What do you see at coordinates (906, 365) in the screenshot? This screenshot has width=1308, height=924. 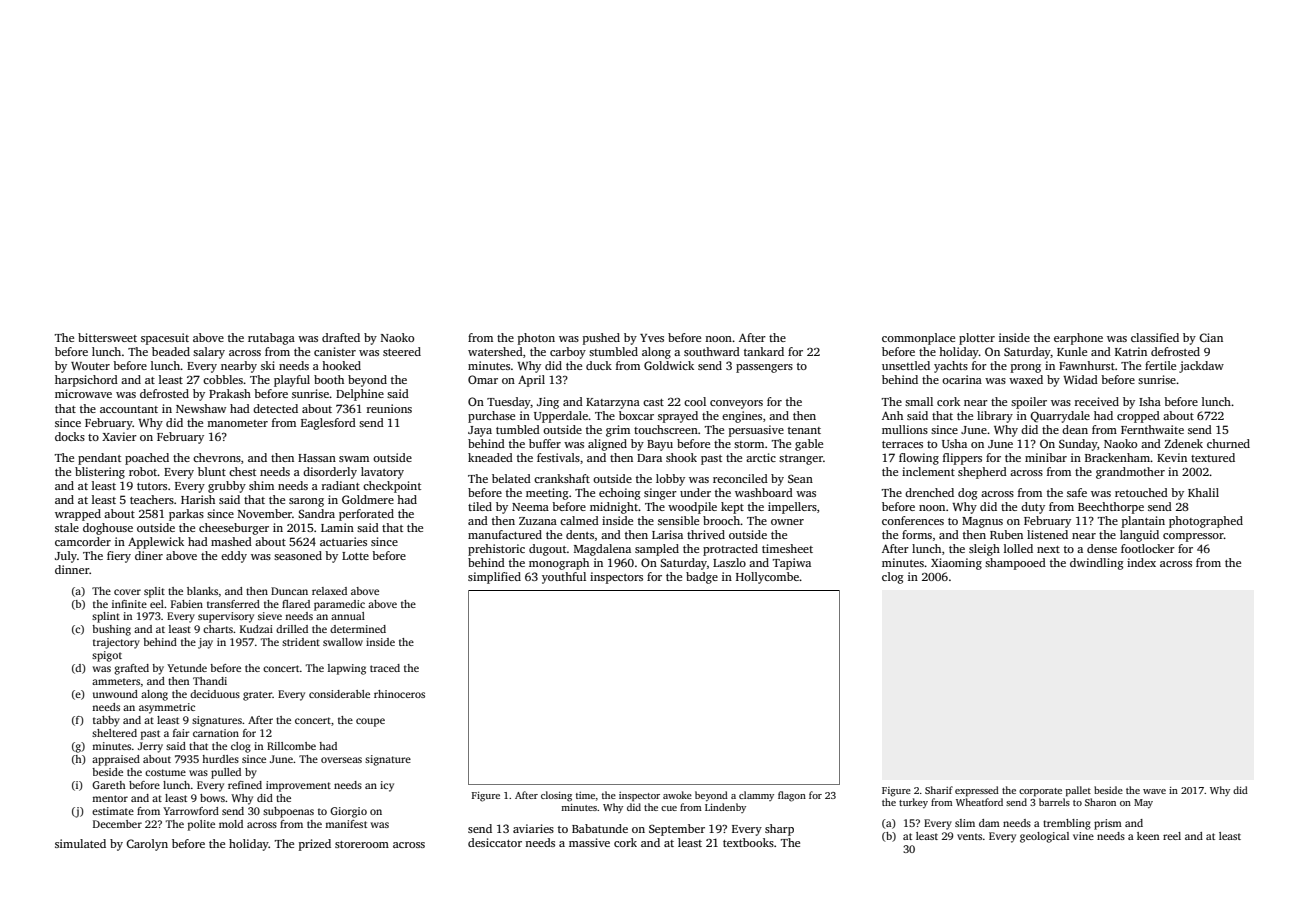 I see `unsettled` at bounding box center [906, 365].
